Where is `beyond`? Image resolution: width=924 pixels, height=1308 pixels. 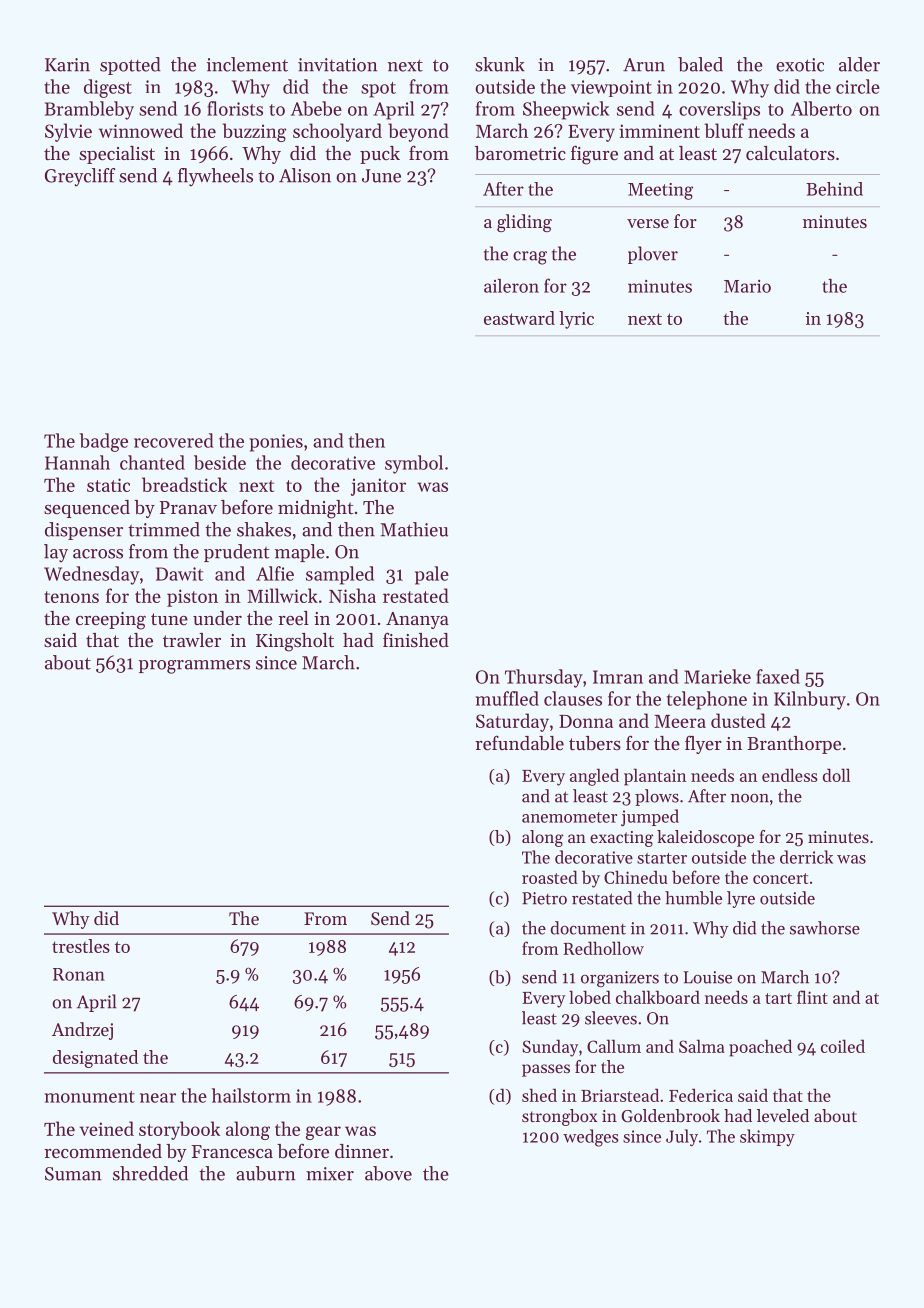 beyond is located at coordinates (418, 132).
